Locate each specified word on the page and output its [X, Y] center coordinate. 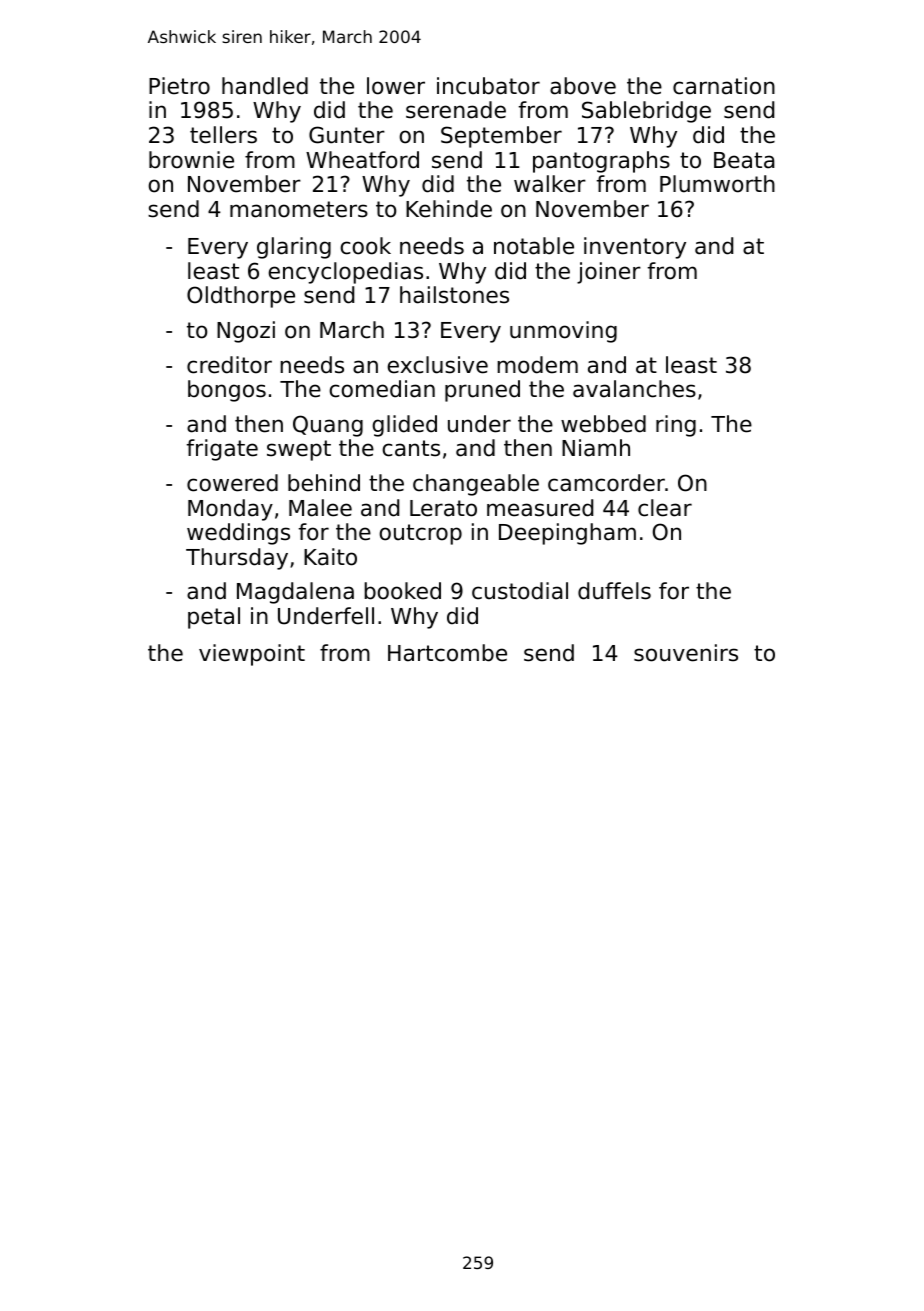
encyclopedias [345, 273]
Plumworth [717, 184]
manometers [299, 209]
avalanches [634, 389]
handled [265, 86]
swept [299, 450]
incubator [488, 86]
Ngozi [246, 332]
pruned [482, 391]
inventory [635, 248]
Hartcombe [447, 653]
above [583, 86]
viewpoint [252, 655]
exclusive [437, 365]
